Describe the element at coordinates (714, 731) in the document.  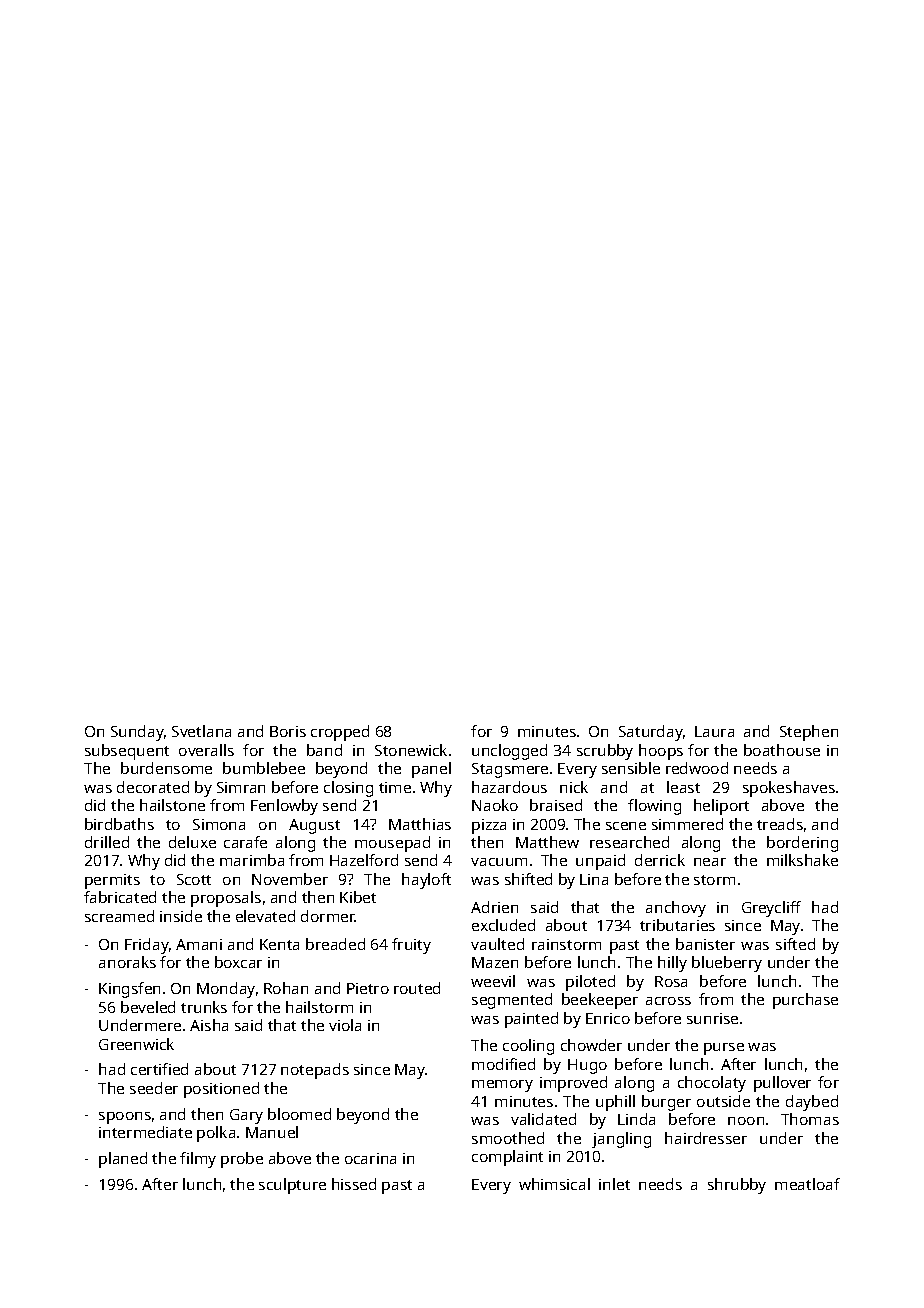
I see `Laura` at that location.
